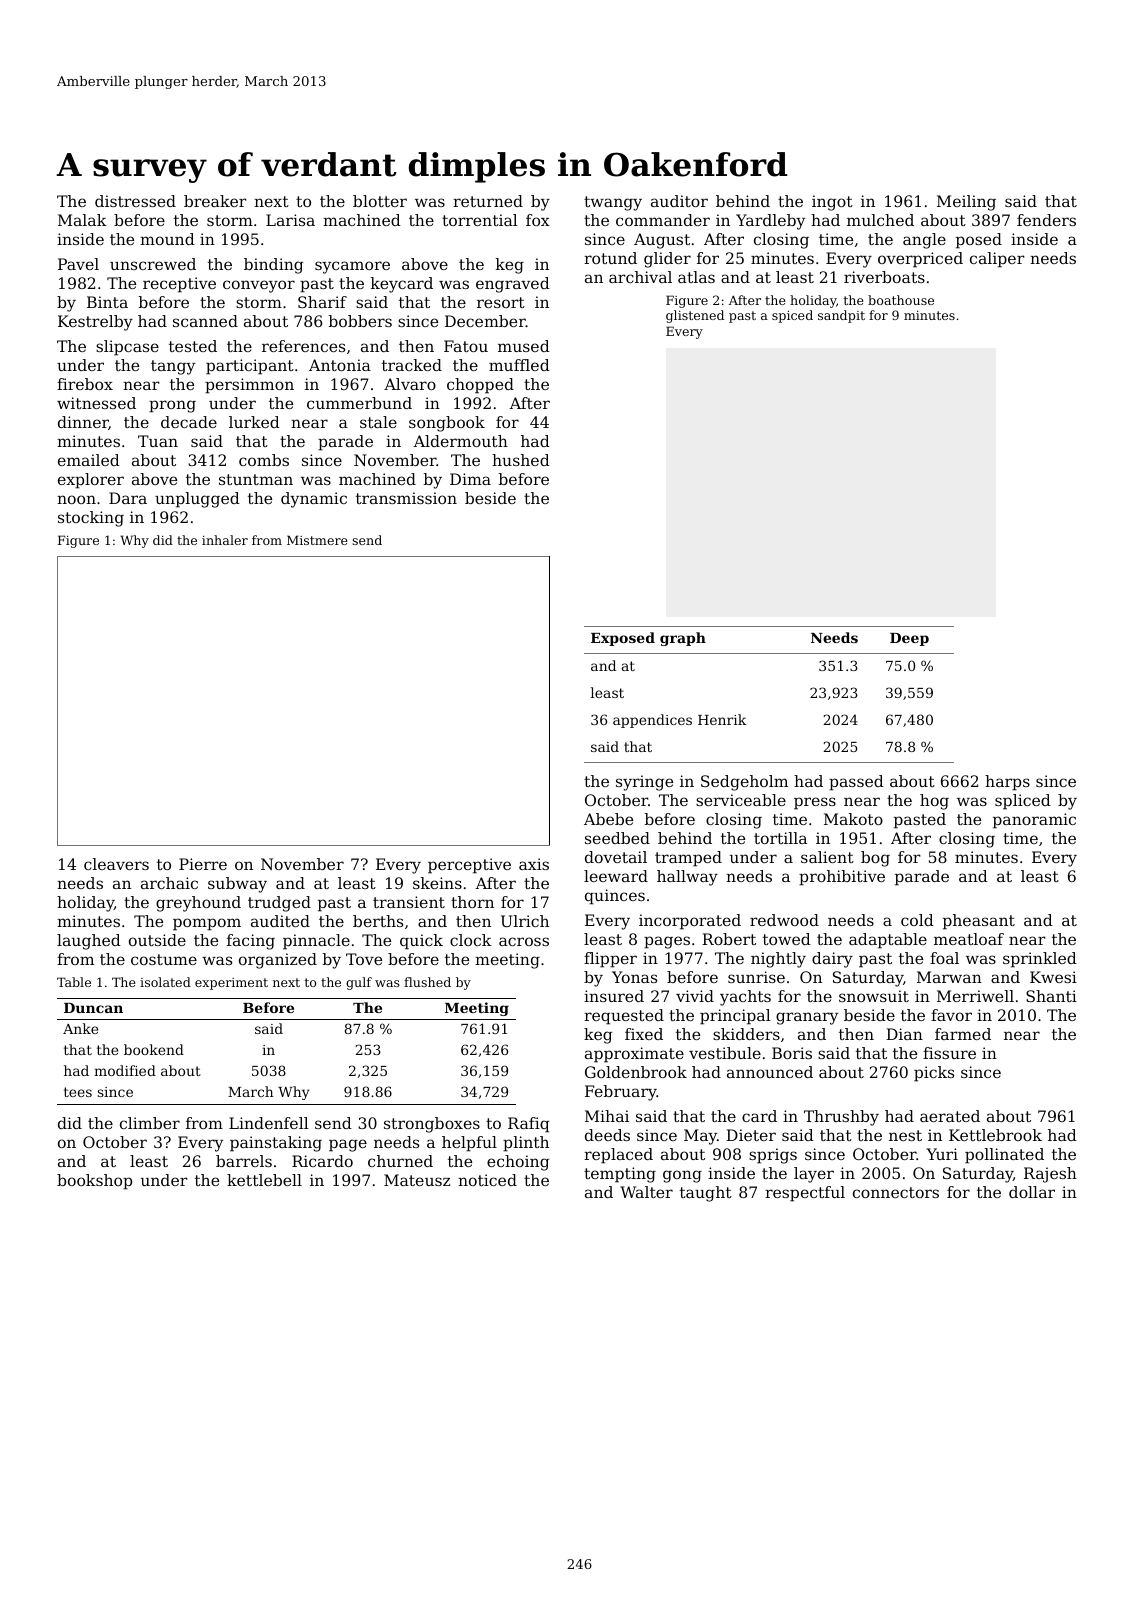  What do you see at coordinates (652, 721) in the screenshot?
I see `appendices` at bounding box center [652, 721].
